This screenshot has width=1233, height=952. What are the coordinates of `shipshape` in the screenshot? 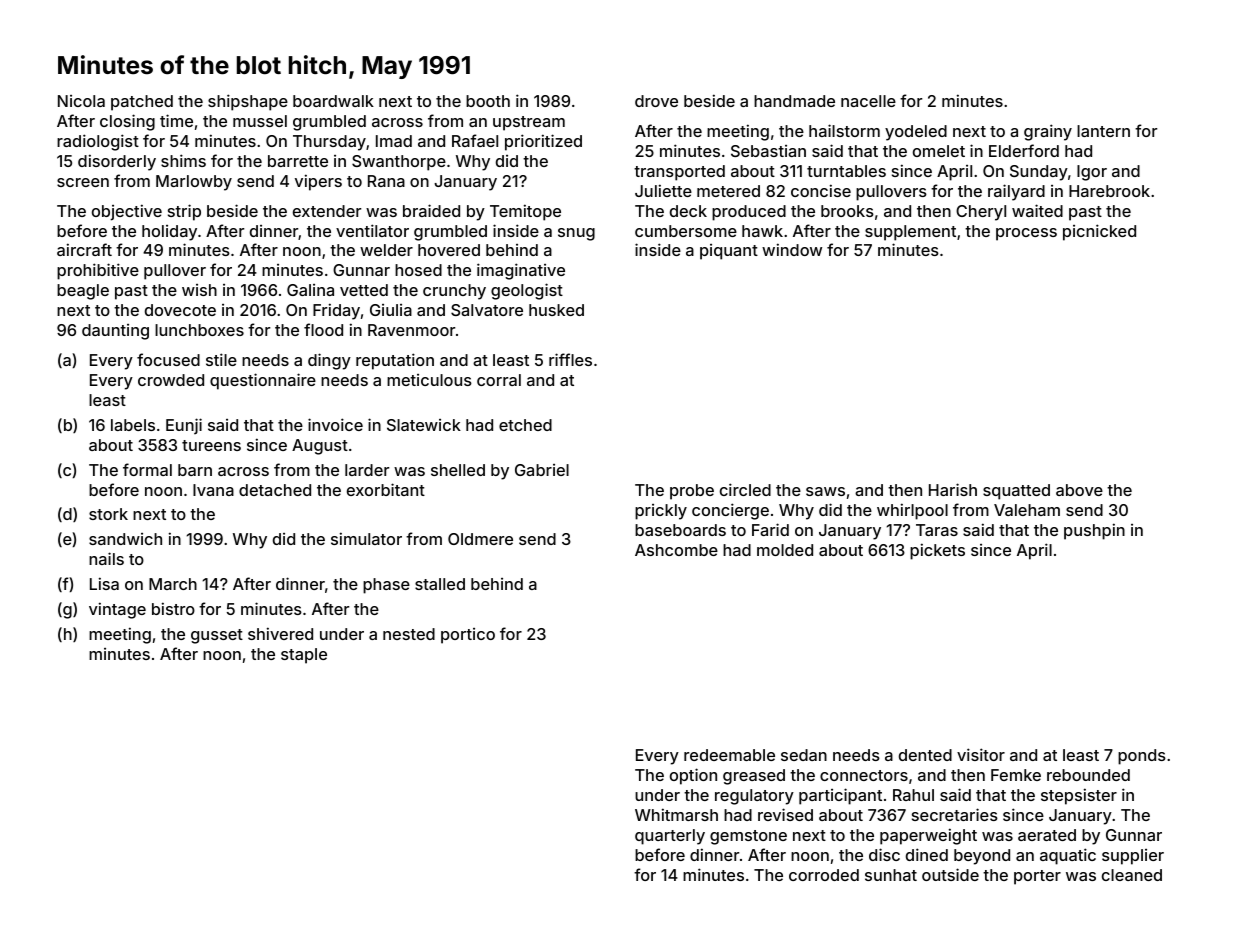 It's located at (248, 102).
